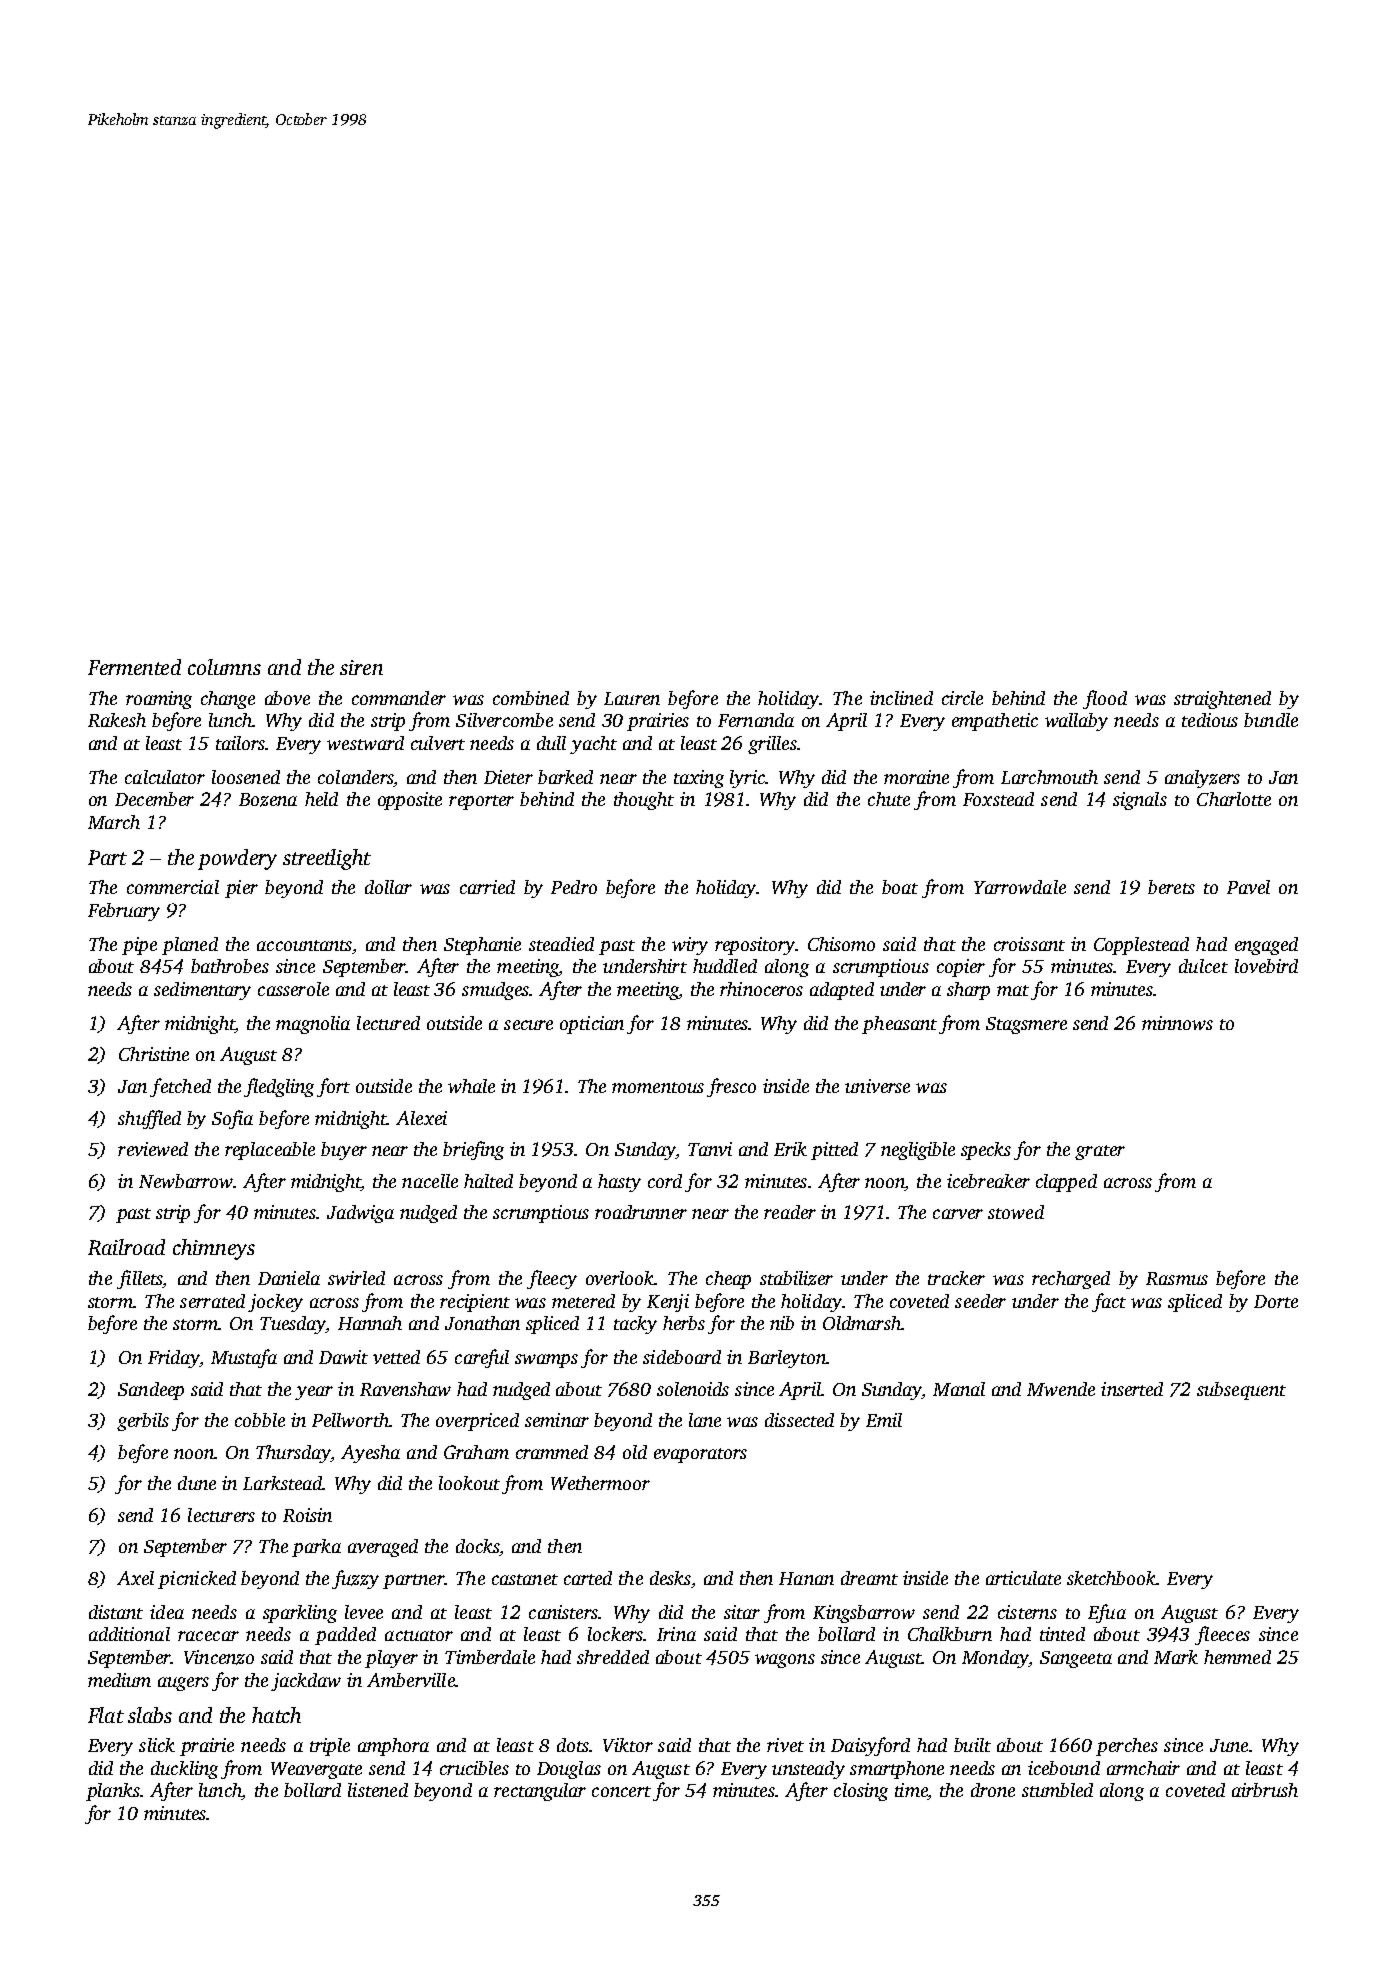  I want to click on evaporators, so click(700, 1455).
